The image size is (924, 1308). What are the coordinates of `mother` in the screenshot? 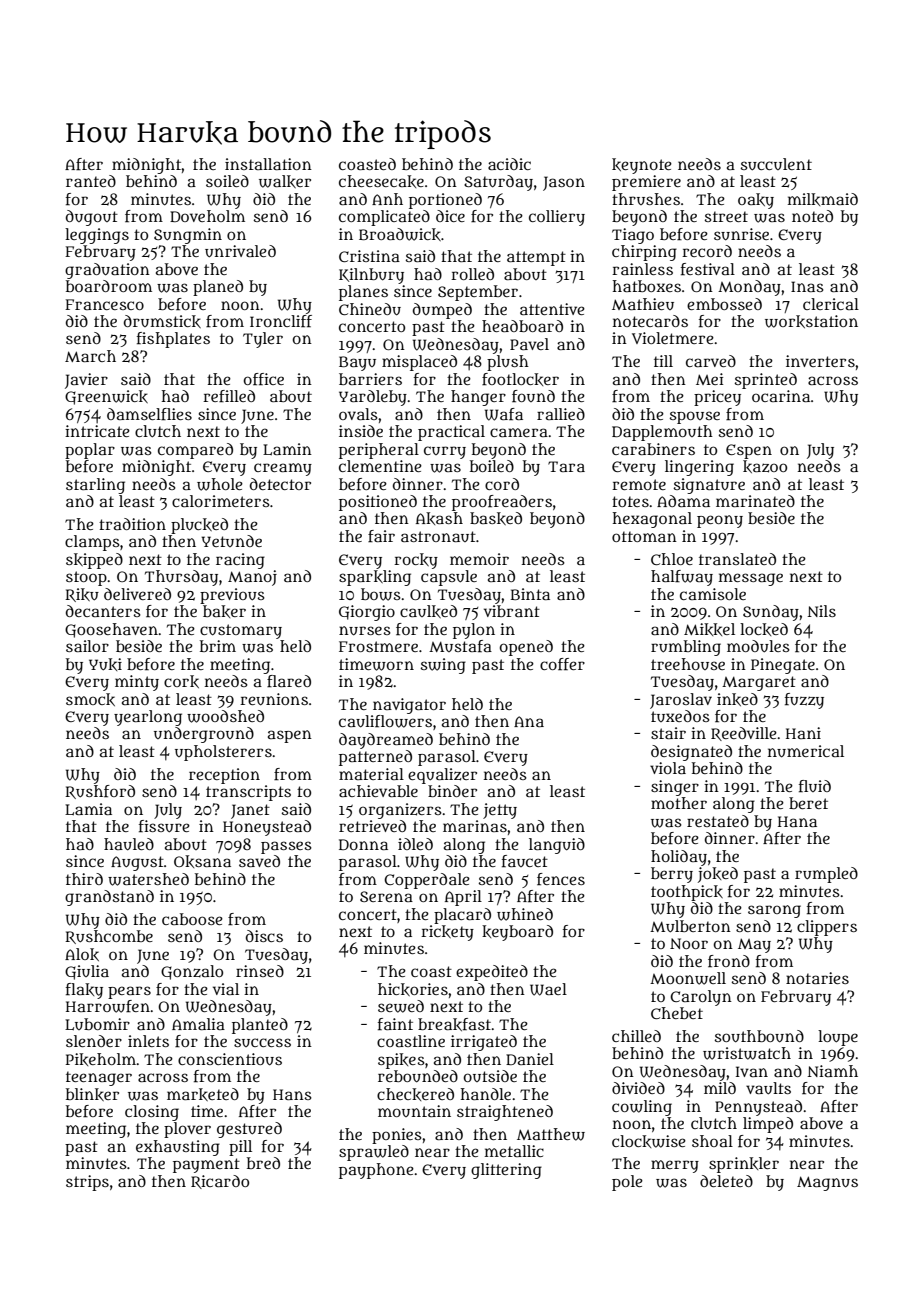 It's located at (679, 803).
